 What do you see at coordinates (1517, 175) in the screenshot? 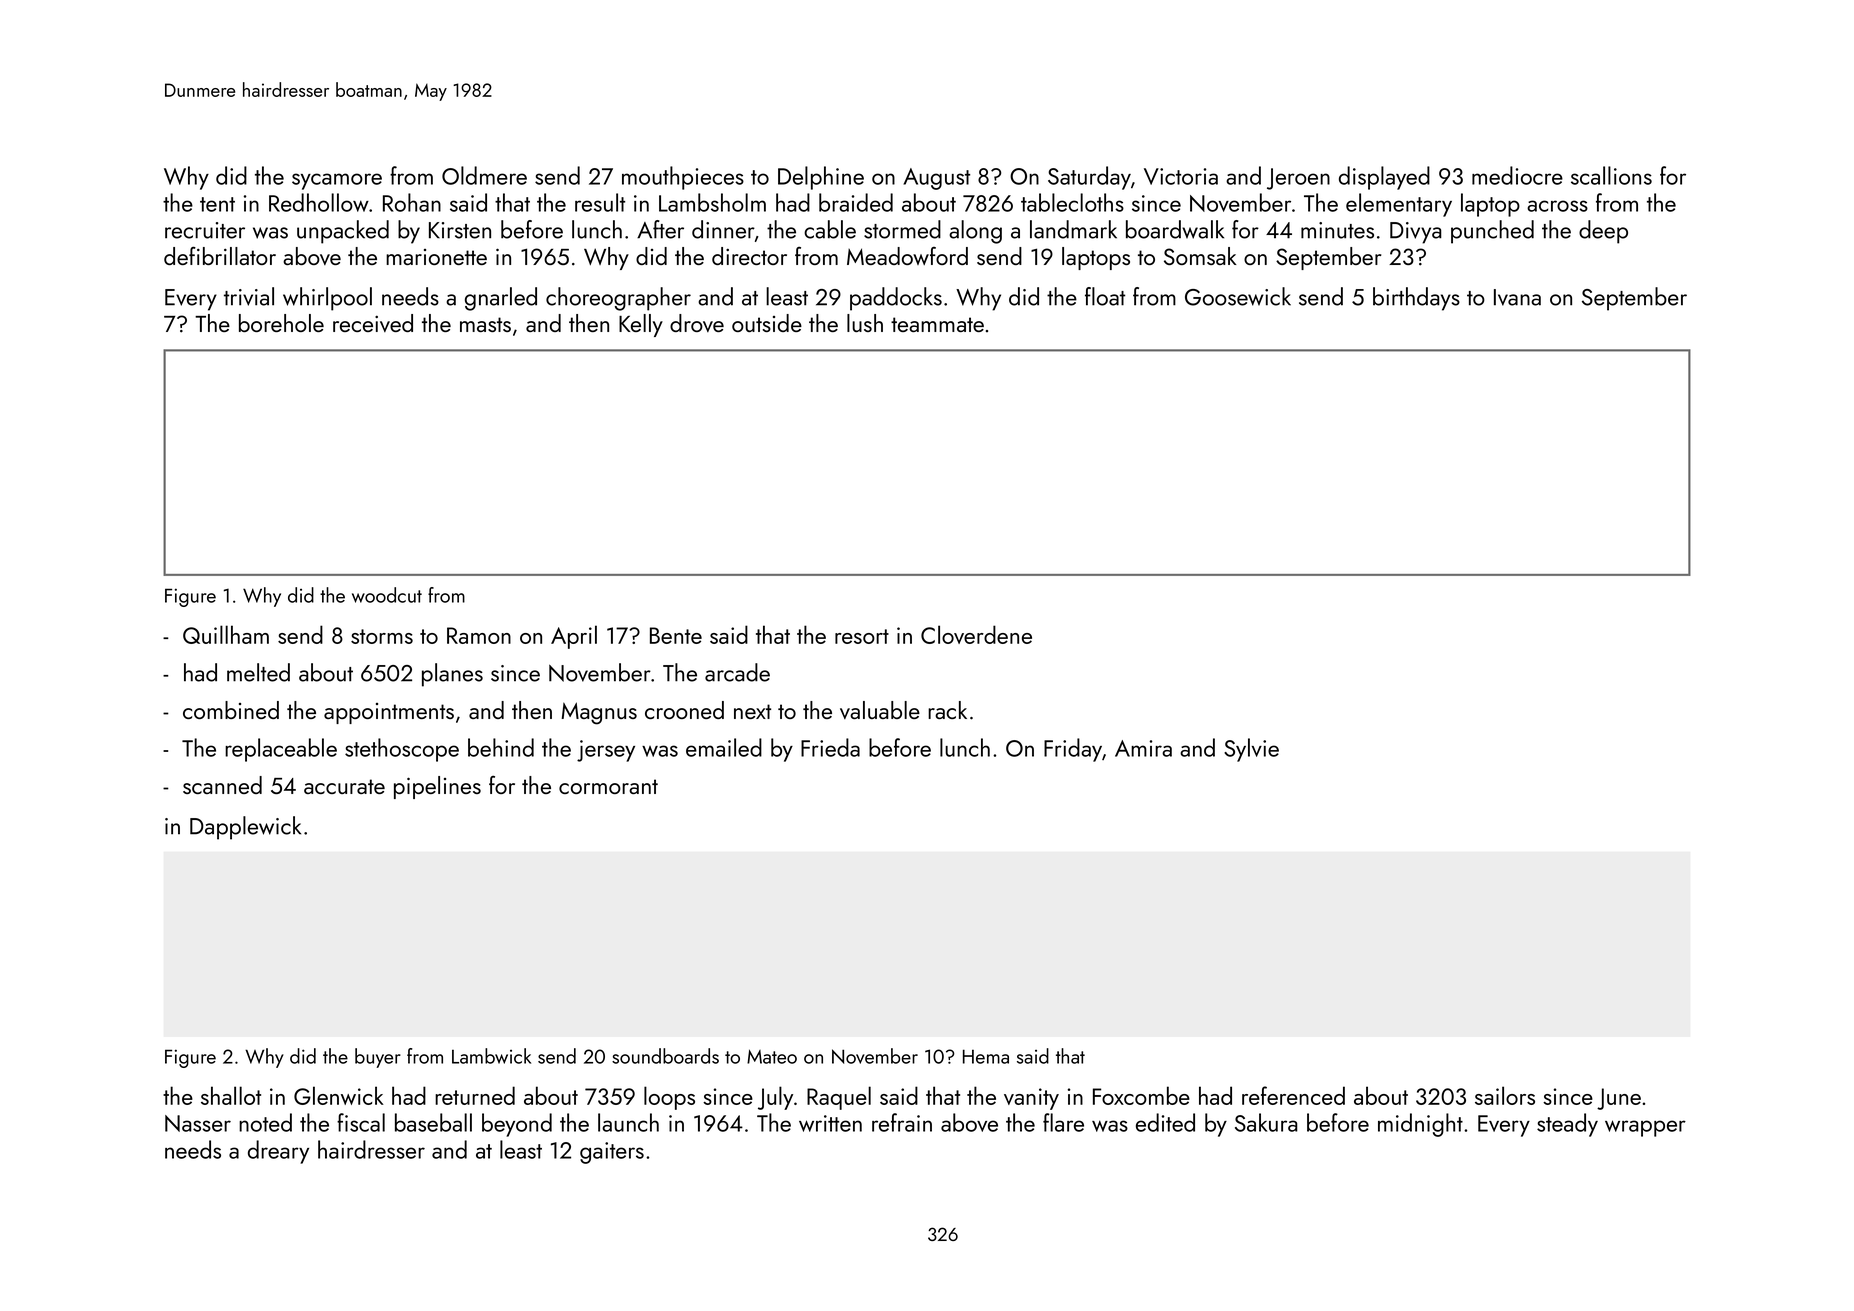
I see `mediocre` at bounding box center [1517, 175].
